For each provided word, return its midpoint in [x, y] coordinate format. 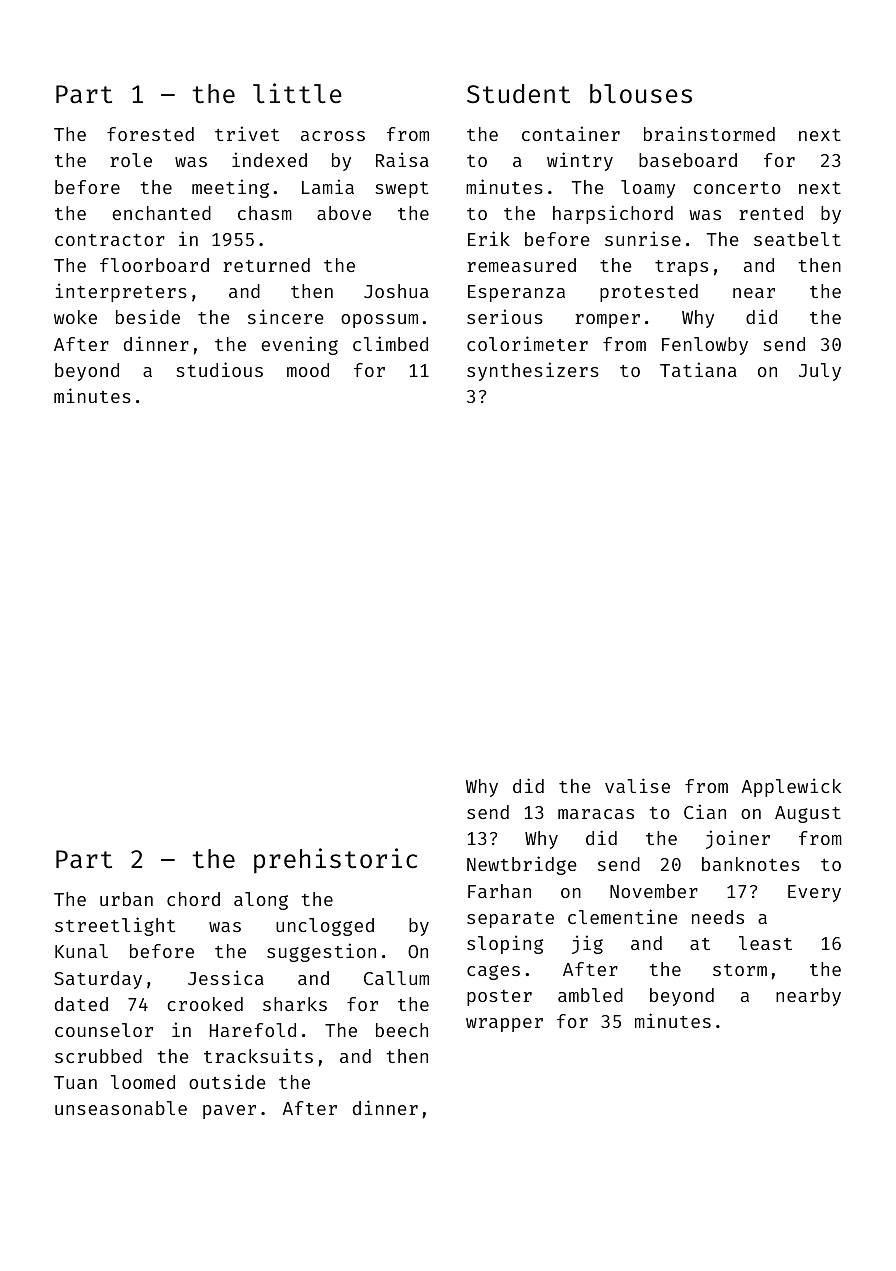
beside [148, 316]
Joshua [396, 291]
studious [219, 369]
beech [402, 1030]
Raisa [402, 159]
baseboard [688, 160]
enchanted [161, 213]
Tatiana [698, 369]
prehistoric [335, 860]
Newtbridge [522, 865]
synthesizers [533, 371]
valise [637, 785]
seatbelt [797, 239]
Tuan [75, 1082]
